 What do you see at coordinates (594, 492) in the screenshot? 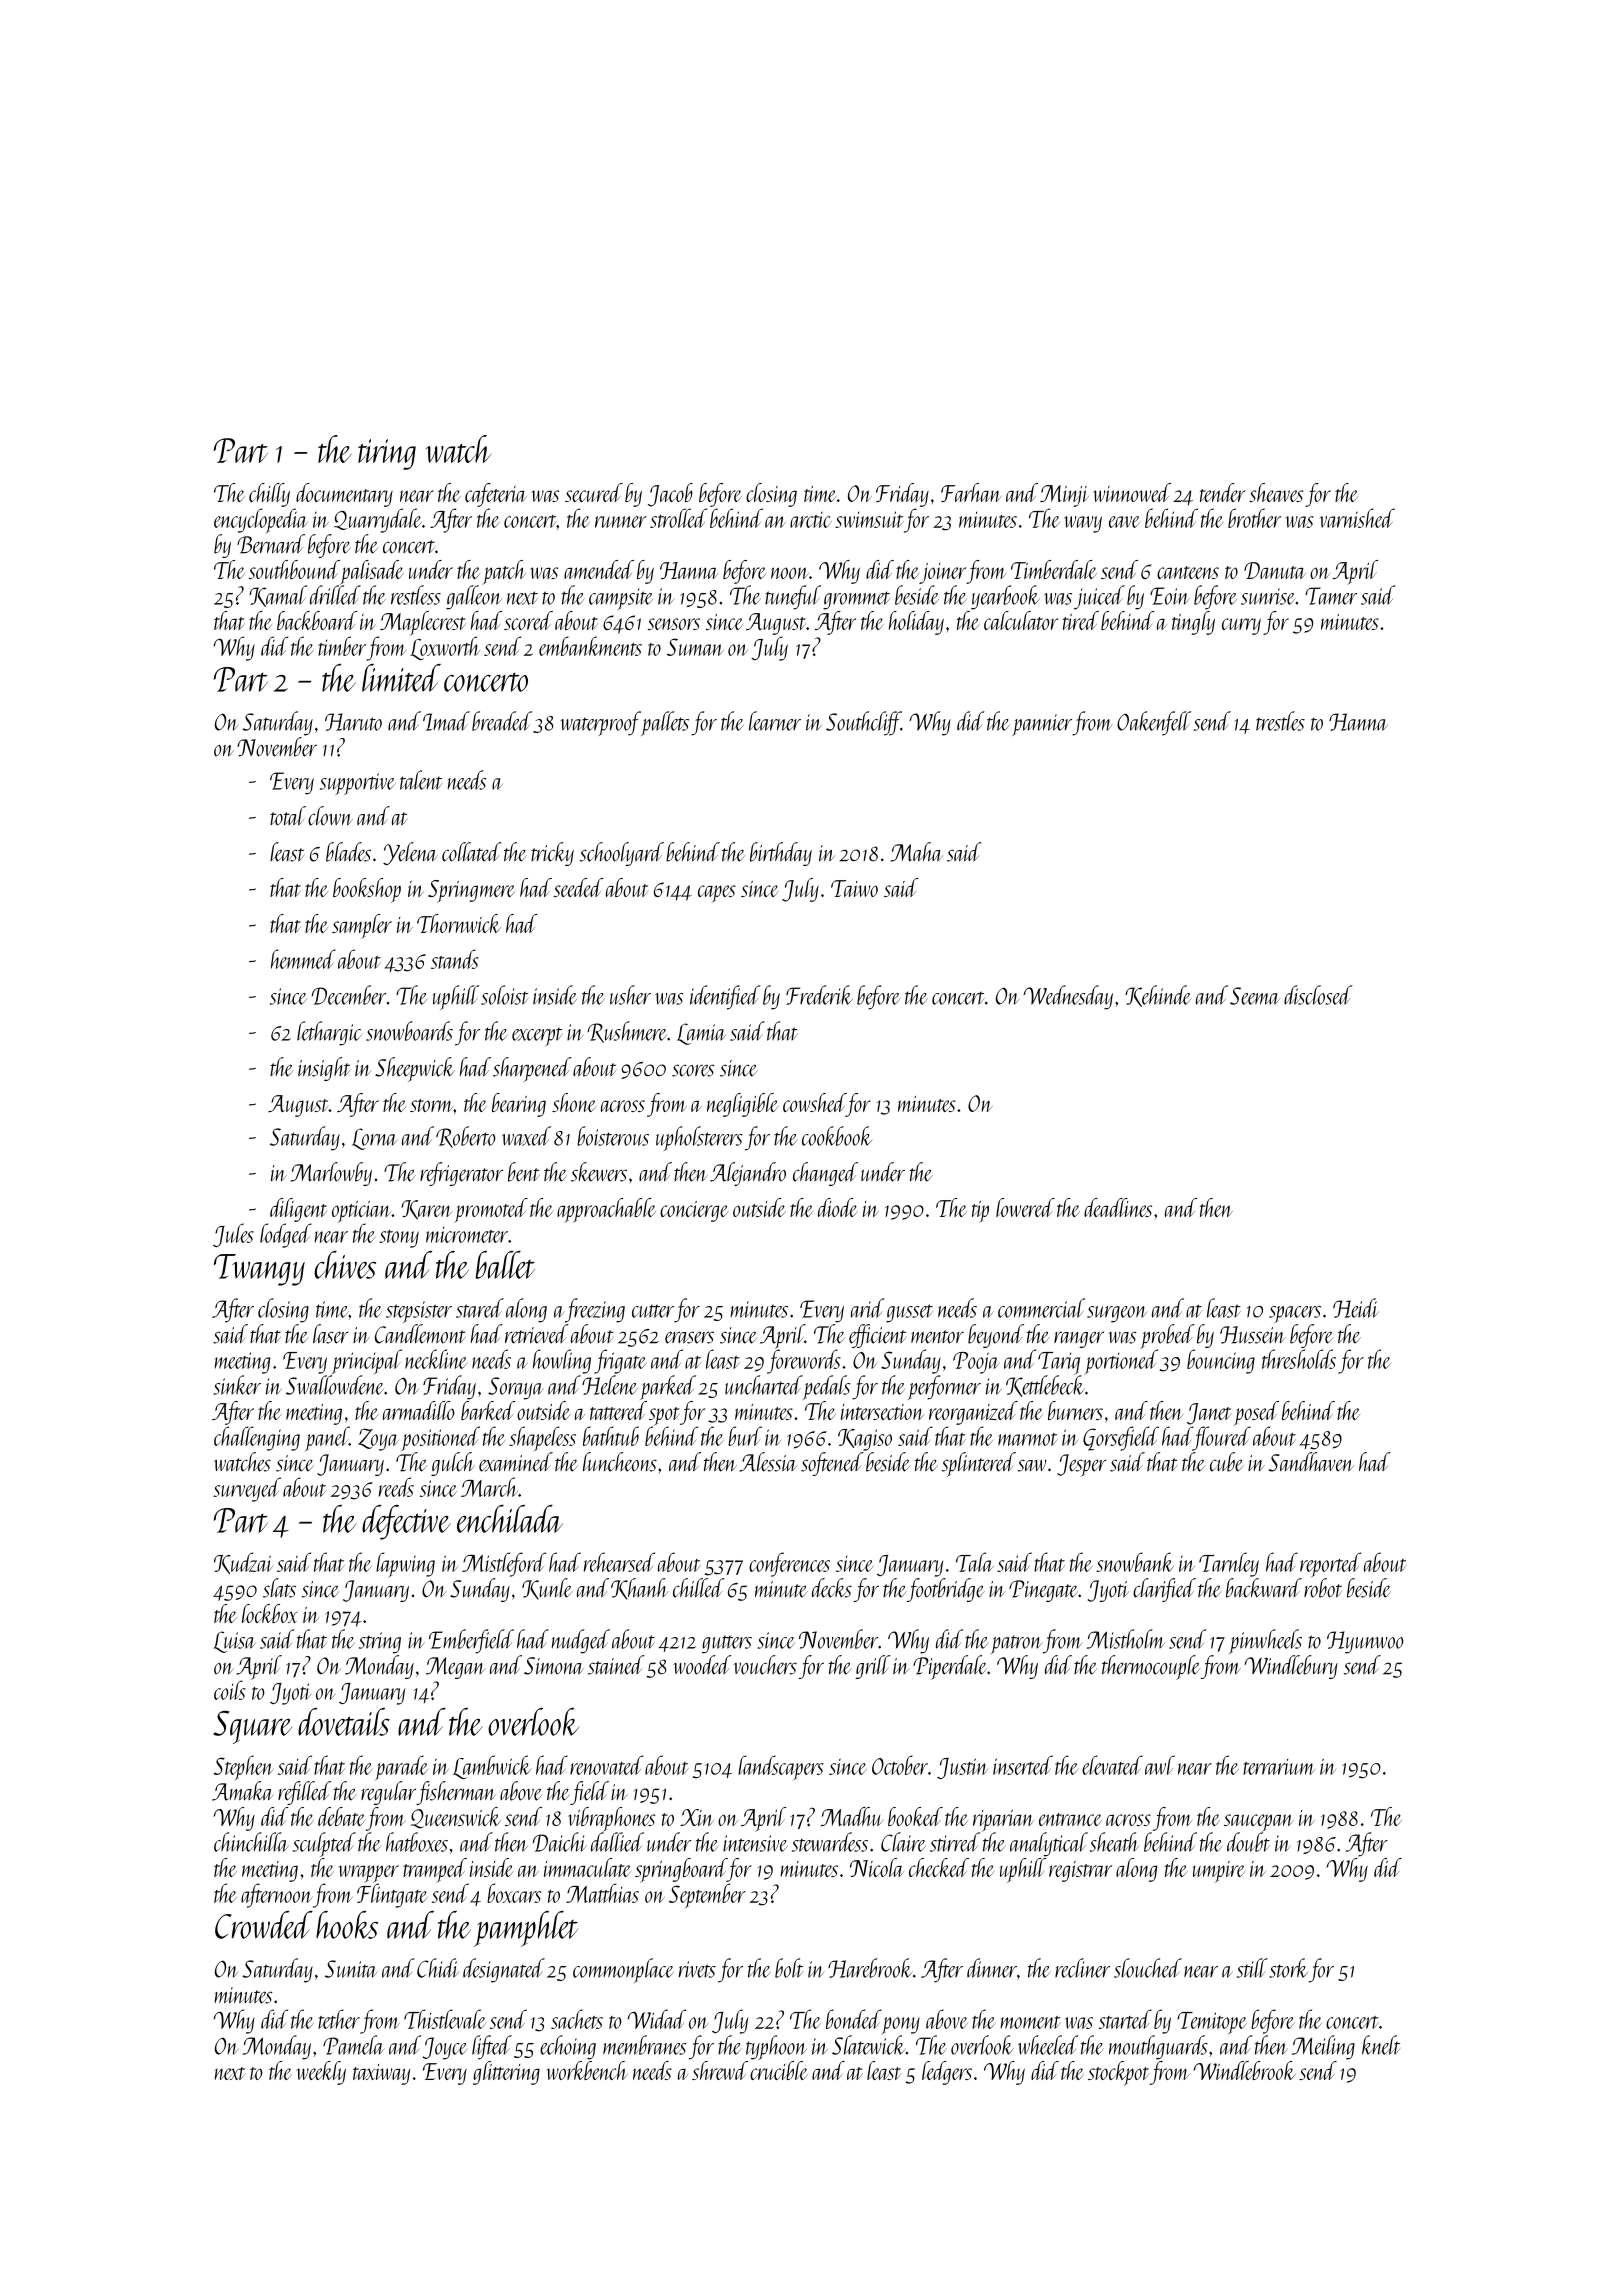
I see `secured` at bounding box center [594, 492].
